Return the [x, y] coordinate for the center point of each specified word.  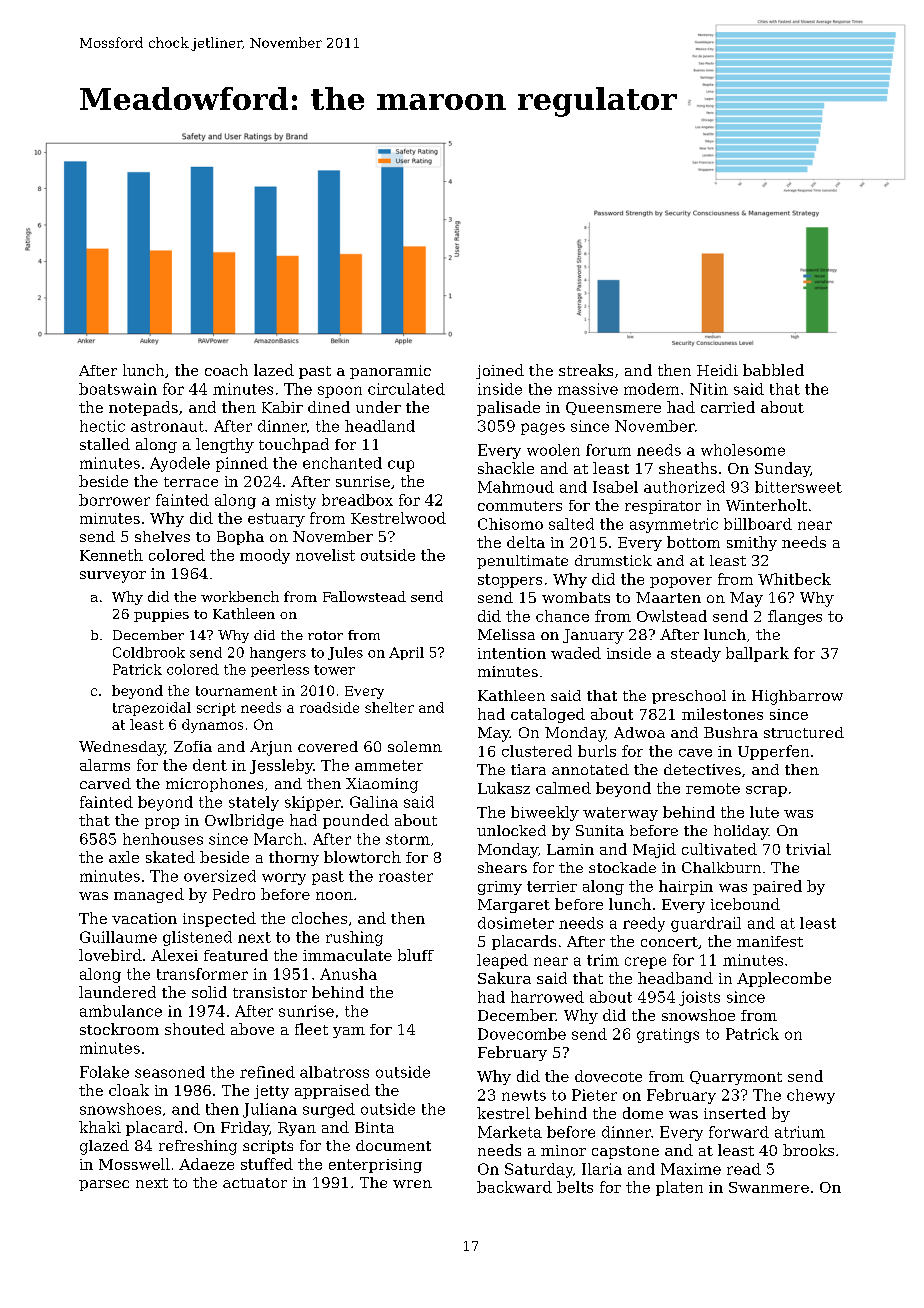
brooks [808, 1150]
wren [412, 1184]
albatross [334, 1072]
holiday [741, 832]
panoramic [390, 372]
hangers [278, 654]
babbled [773, 370]
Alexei [174, 955]
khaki [100, 1127]
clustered [537, 751]
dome [643, 1113]
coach [226, 370]
